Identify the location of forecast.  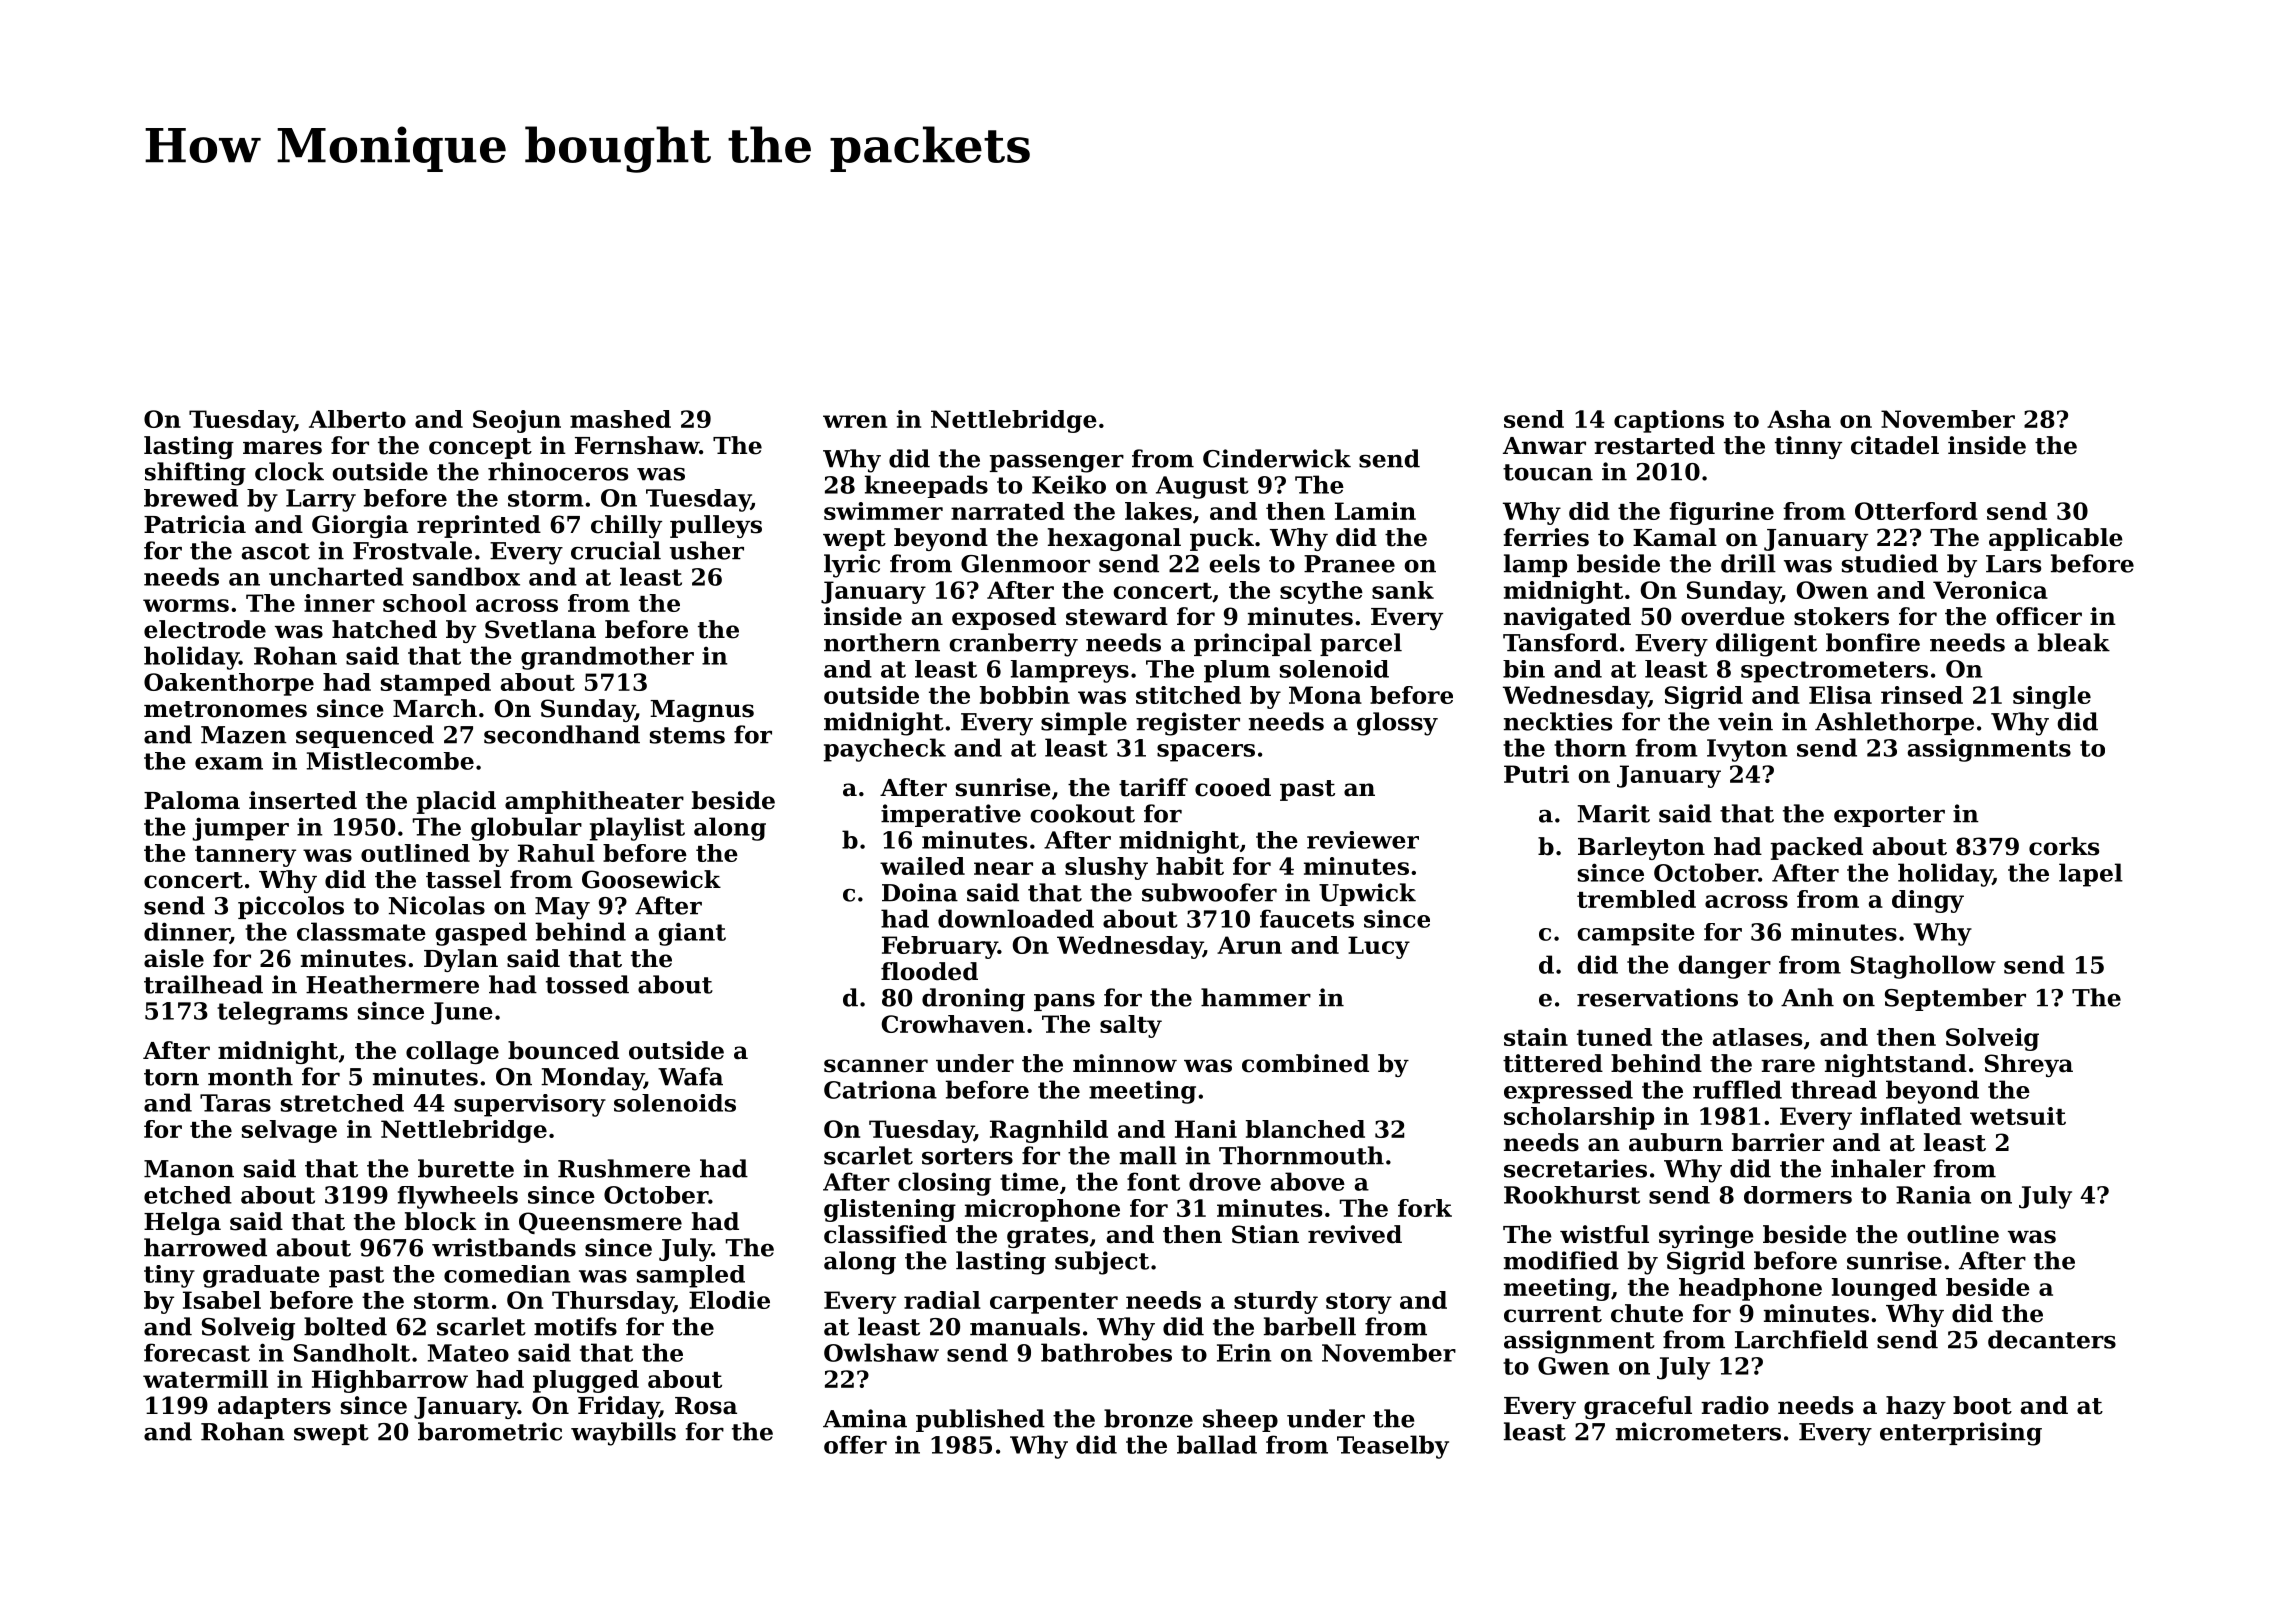
(197, 1352).
